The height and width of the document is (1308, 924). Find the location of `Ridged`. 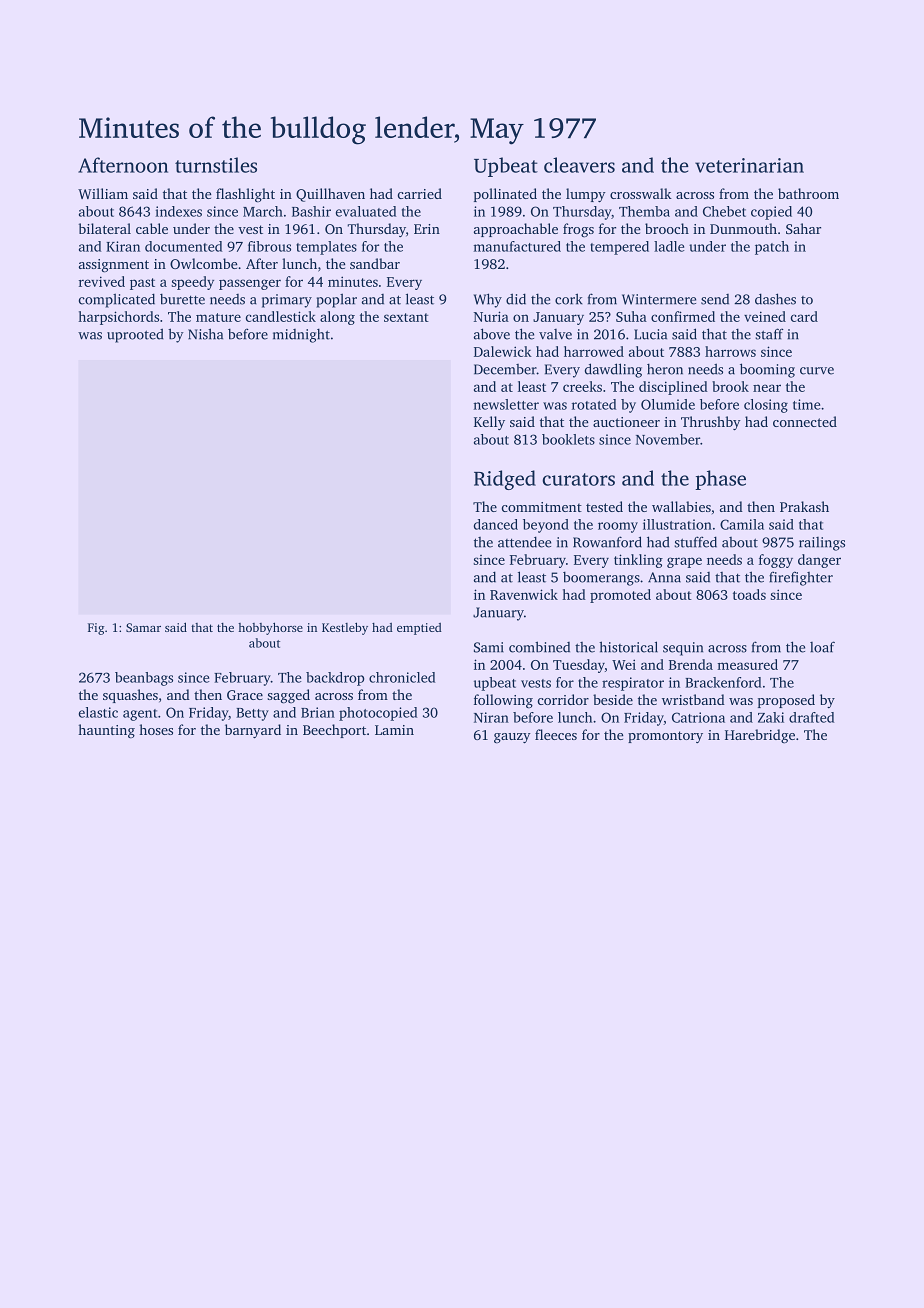

Ridged is located at coordinates (505, 480).
